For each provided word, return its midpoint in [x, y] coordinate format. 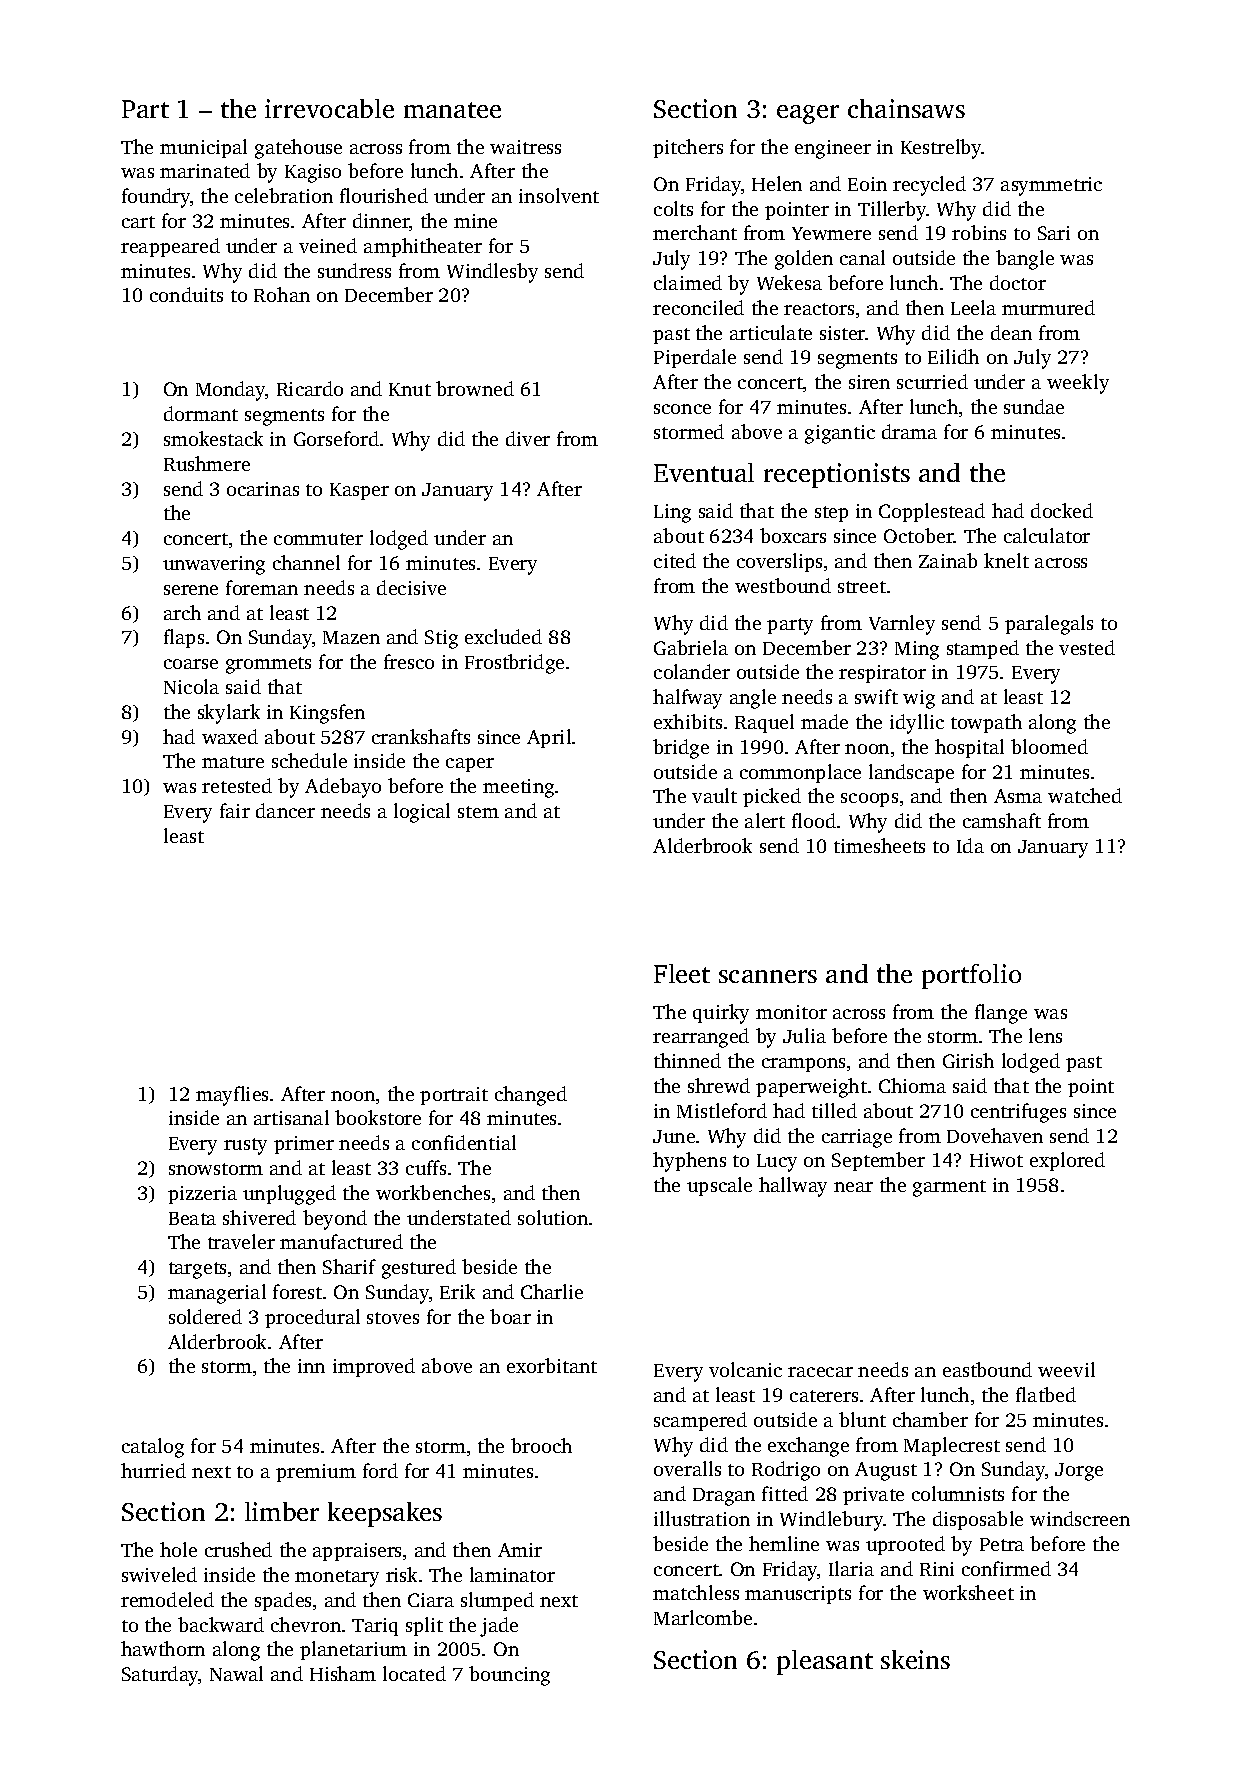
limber [282, 1511]
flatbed [1046, 1394]
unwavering [214, 565]
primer [304, 1145]
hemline [784, 1543]
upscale [719, 1186]
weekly [1078, 384]
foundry [156, 198]
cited [675, 560]
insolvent [559, 195]
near [853, 1187]
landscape [911, 773]
